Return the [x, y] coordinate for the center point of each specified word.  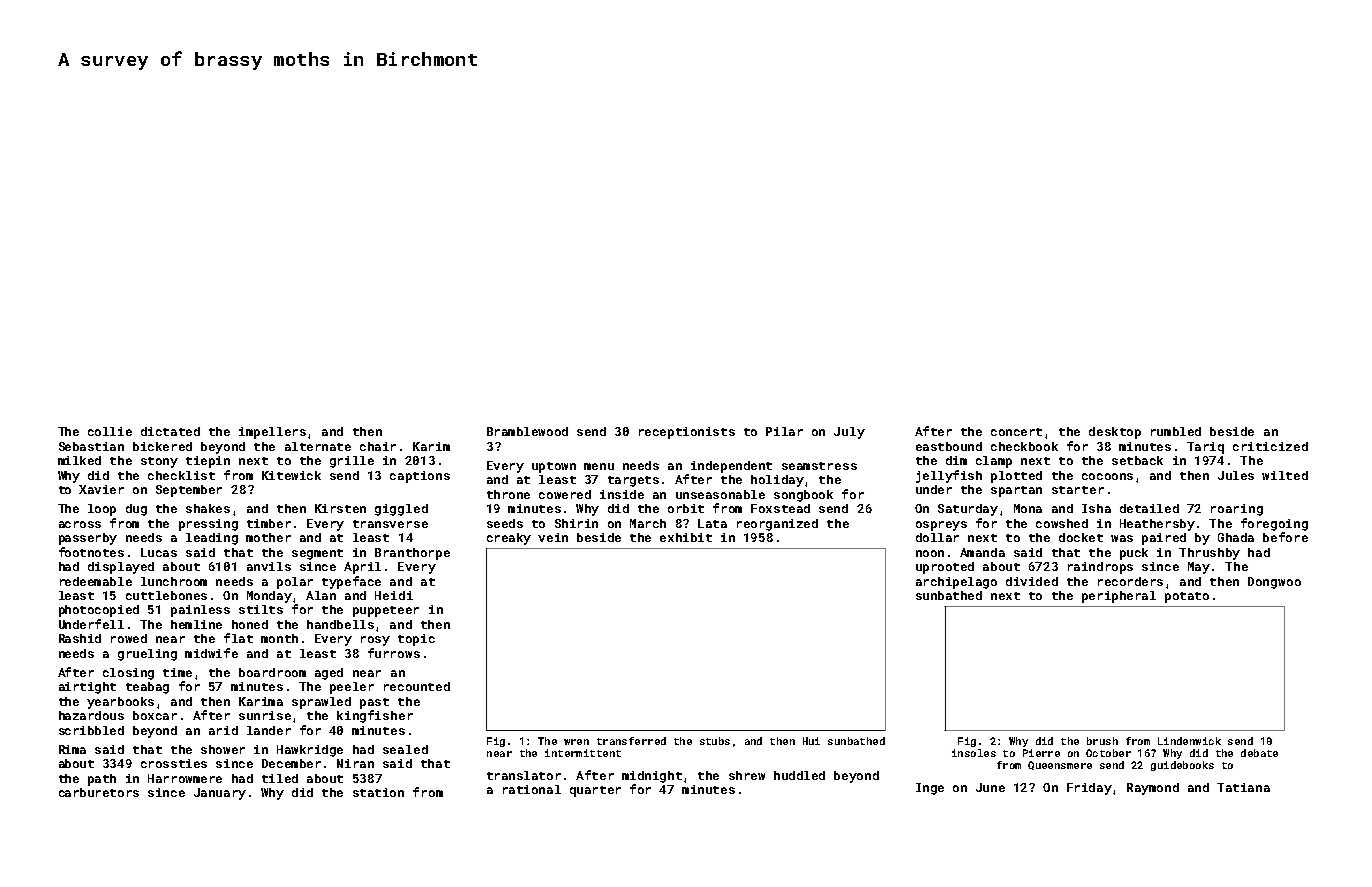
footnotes [91, 552]
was [1122, 538]
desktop [1115, 433]
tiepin [208, 462]
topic [416, 640]
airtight [87, 688]
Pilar [784, 431]
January [220, 794]
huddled [799, 775]
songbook [803, 496]
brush [1102, 741]
